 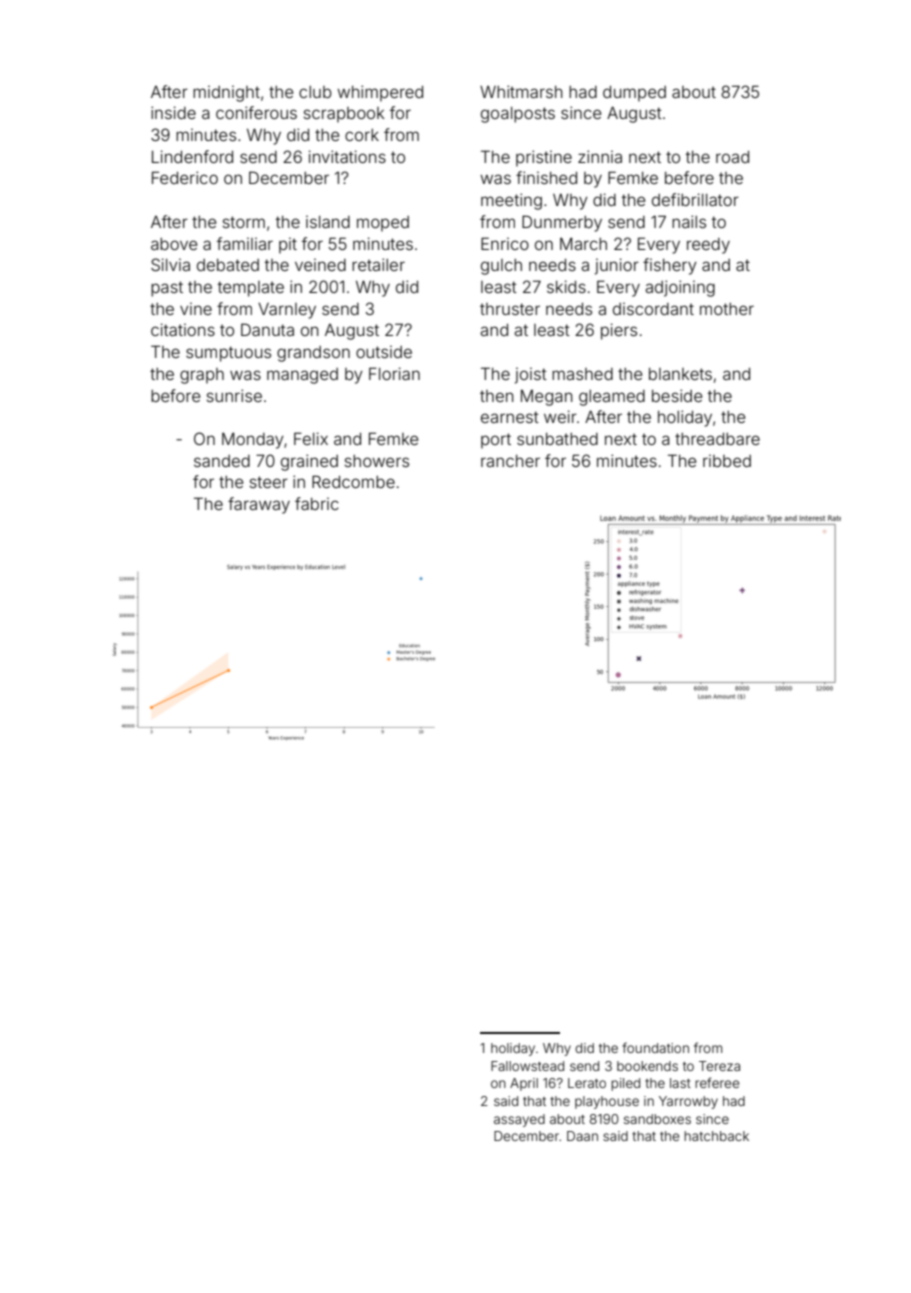 What do you see at coordinates (501, 267) in the screenshot?
I see `gulch` at bounding box center [501, 267].
